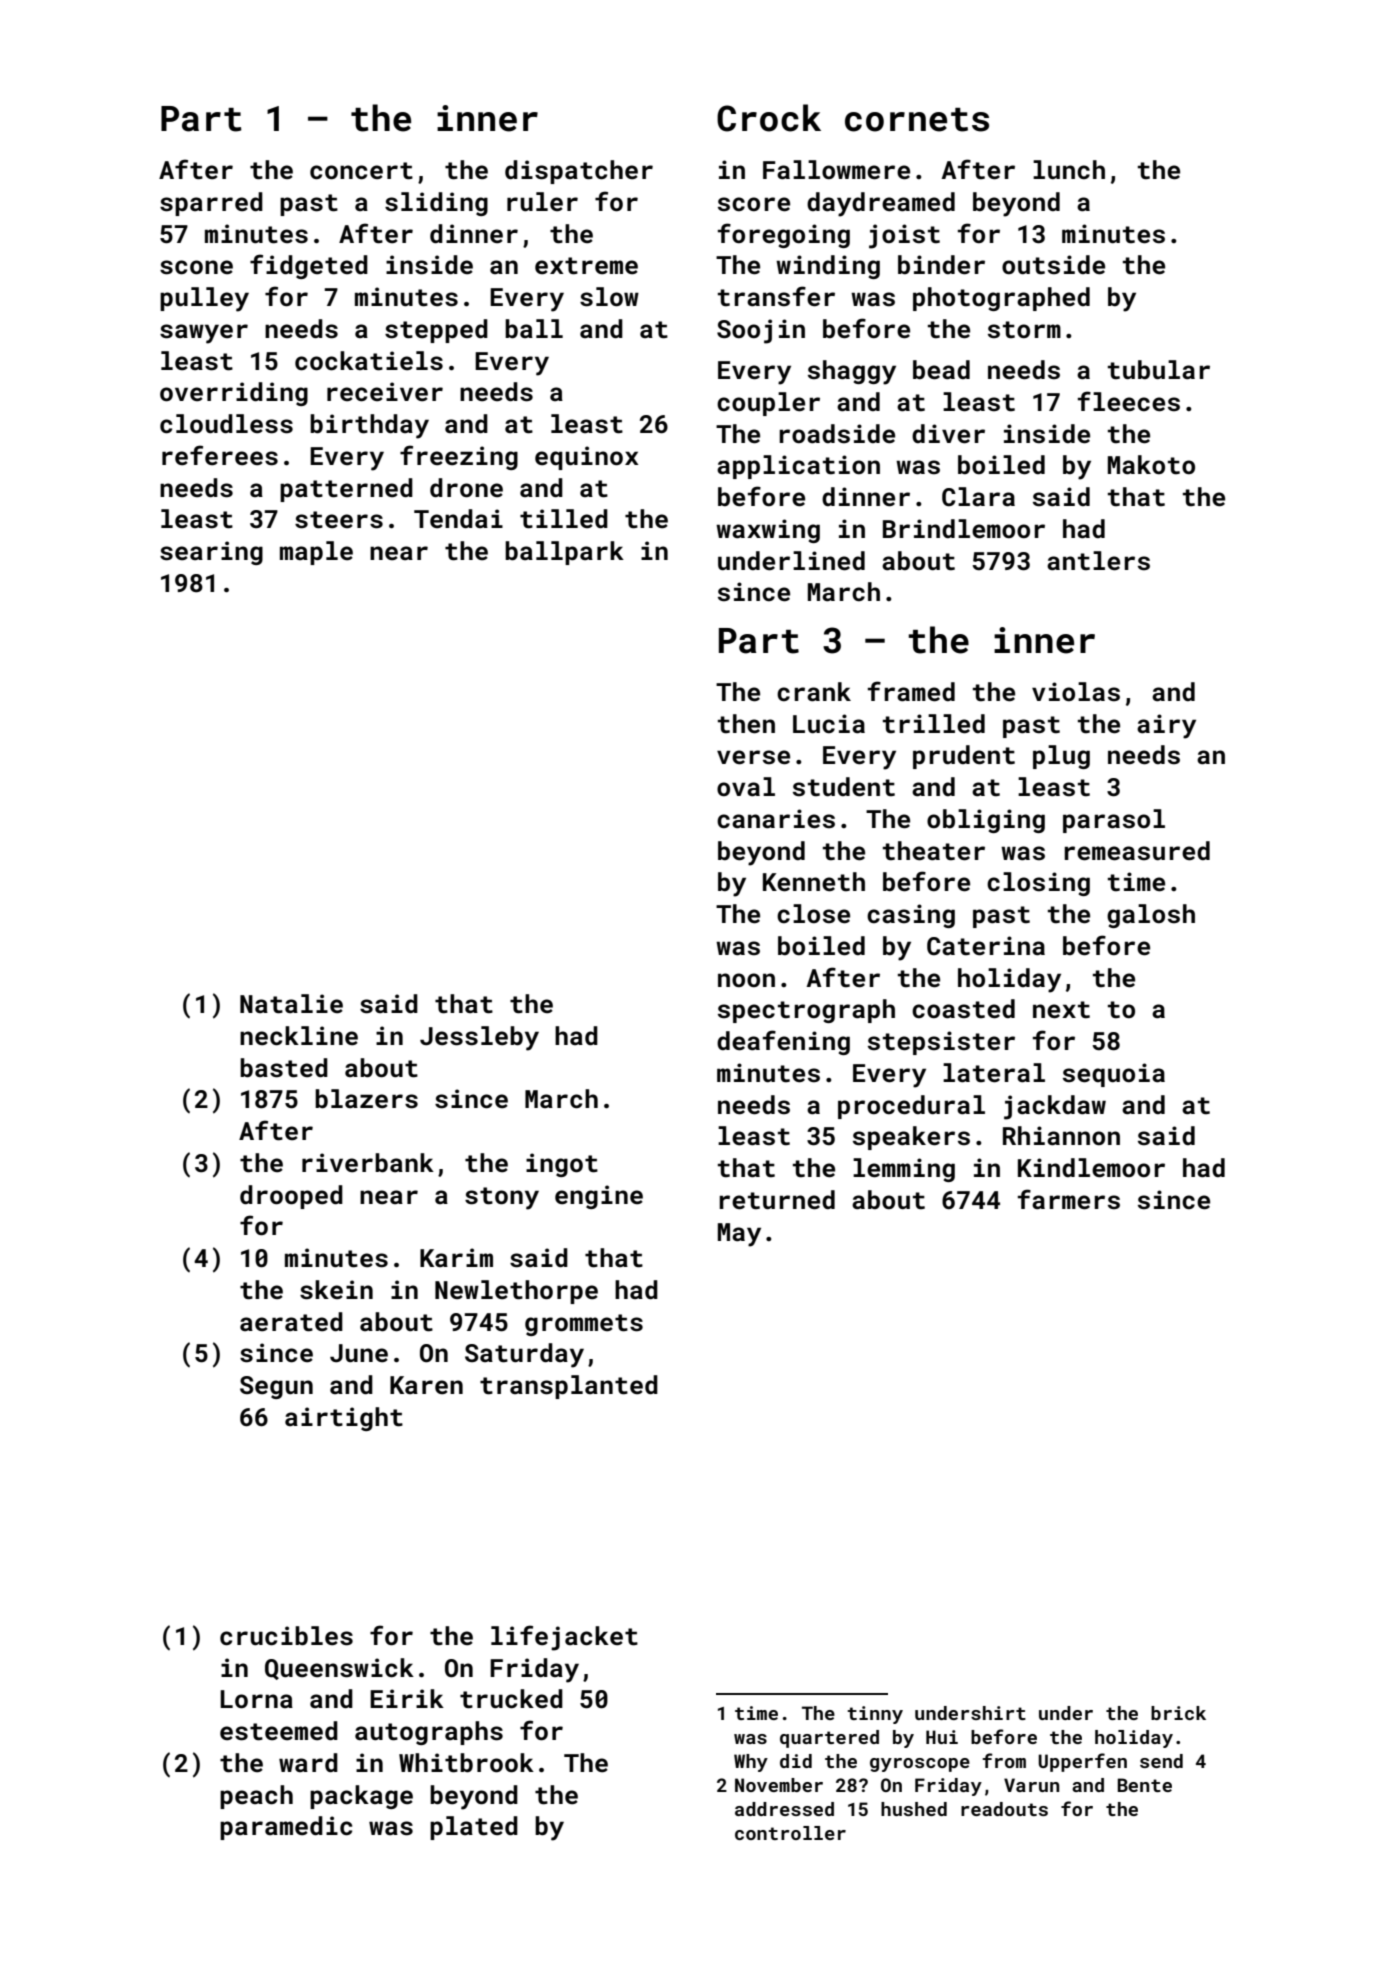 This screenshot has height=1969, width=1386. Describe the element at coordinates (456, 1257) in the screenshot. I see `Karim` at that location.
